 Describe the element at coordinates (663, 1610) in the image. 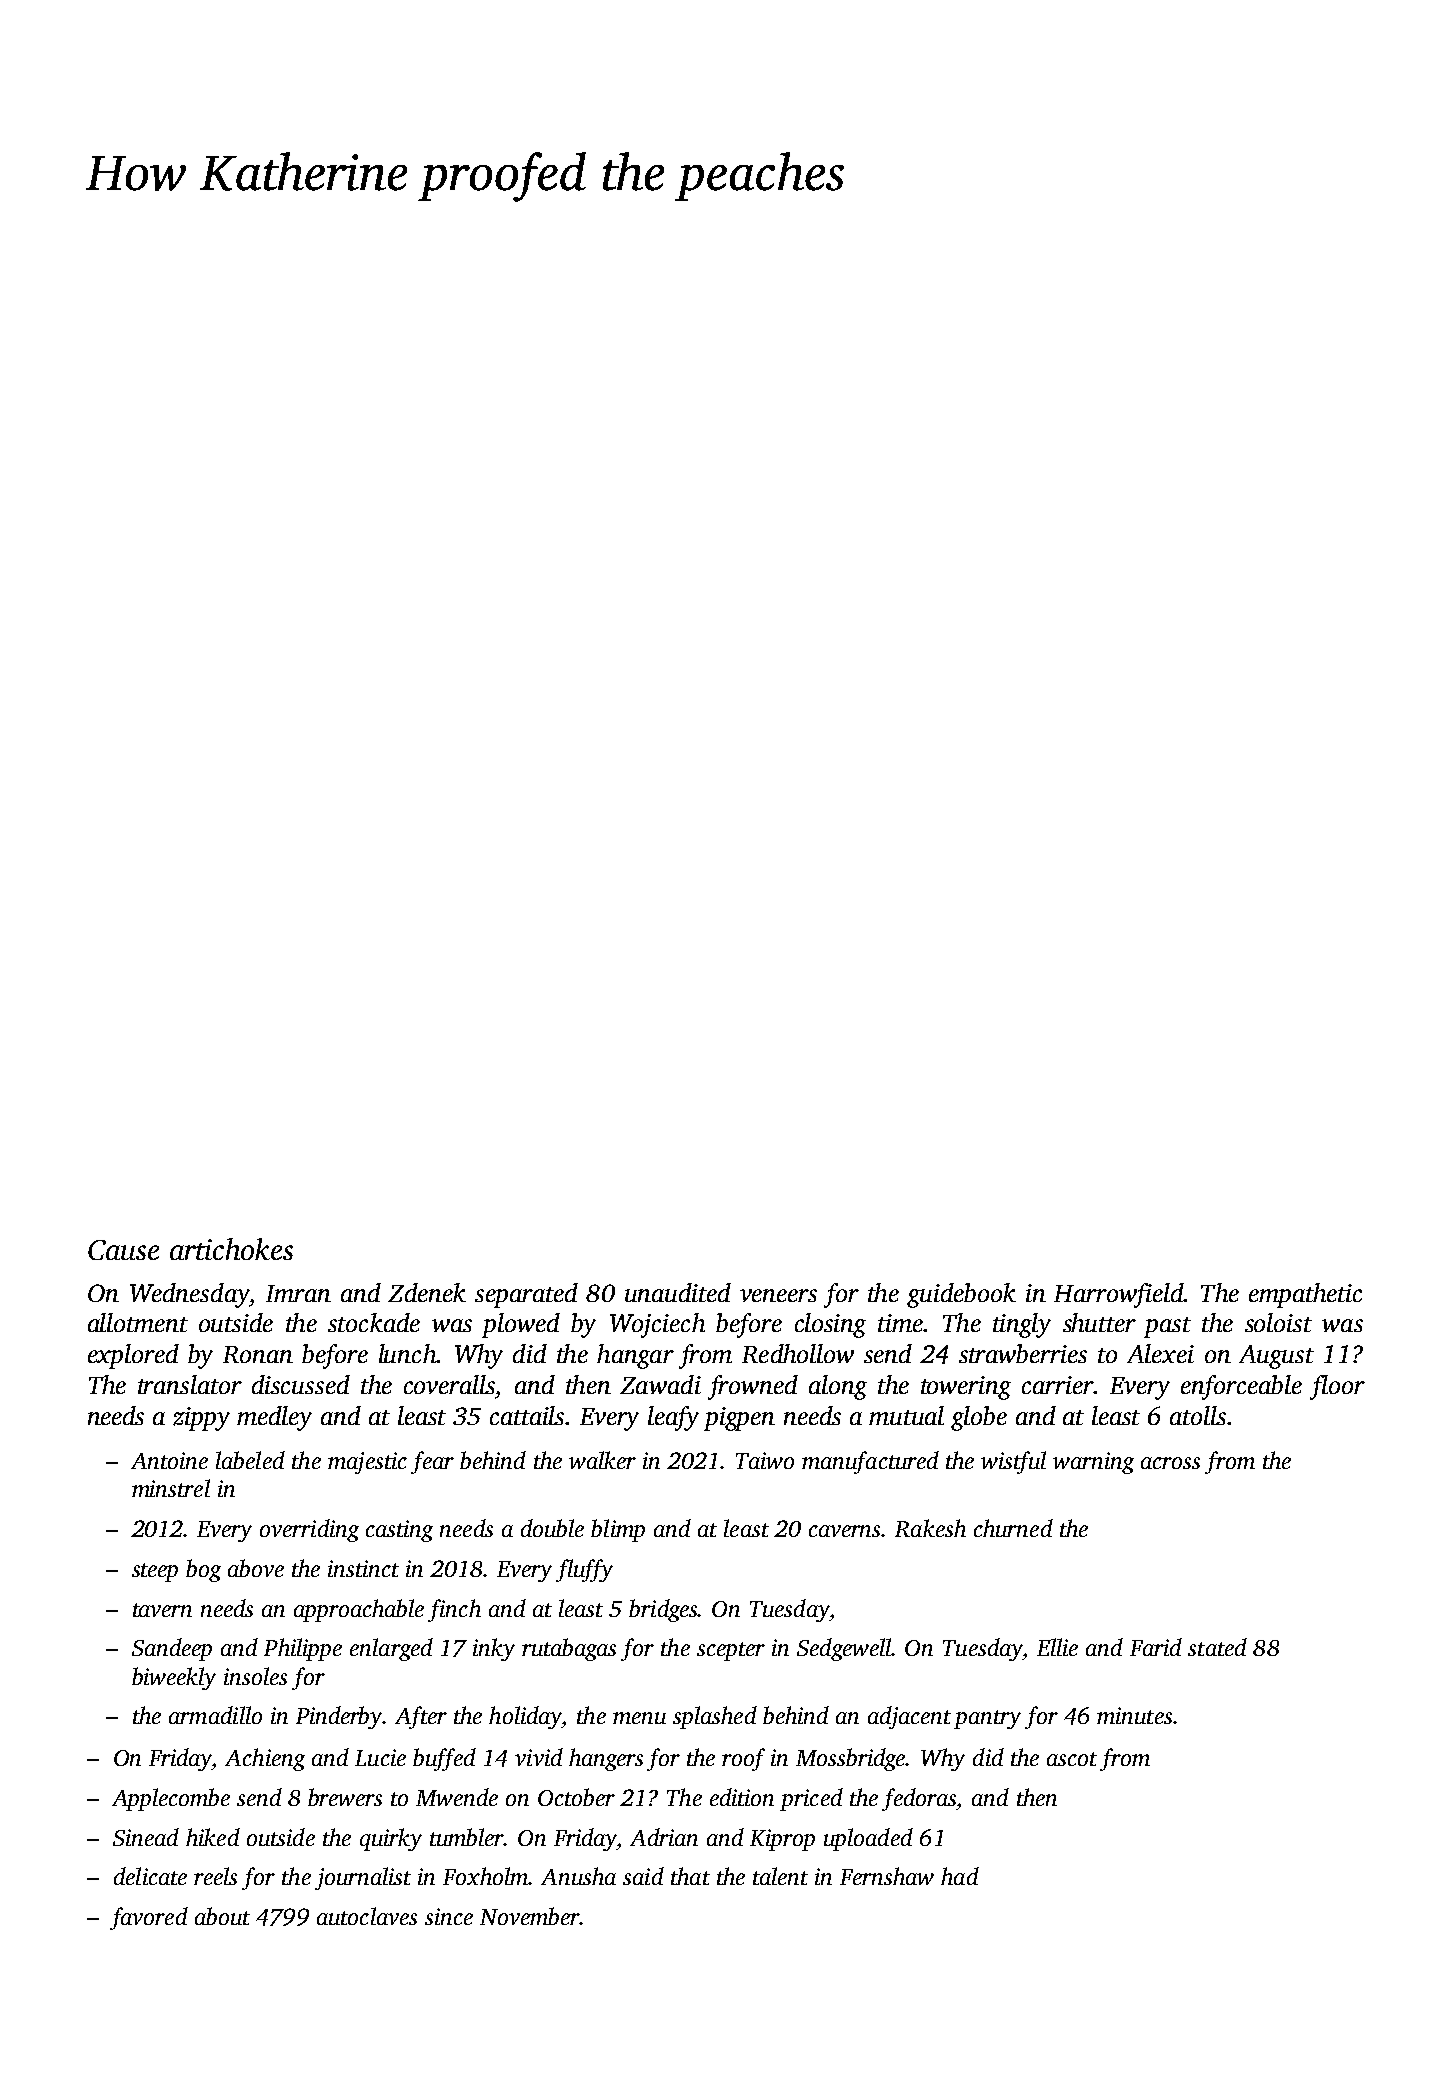

I see `bridges` at that location.
